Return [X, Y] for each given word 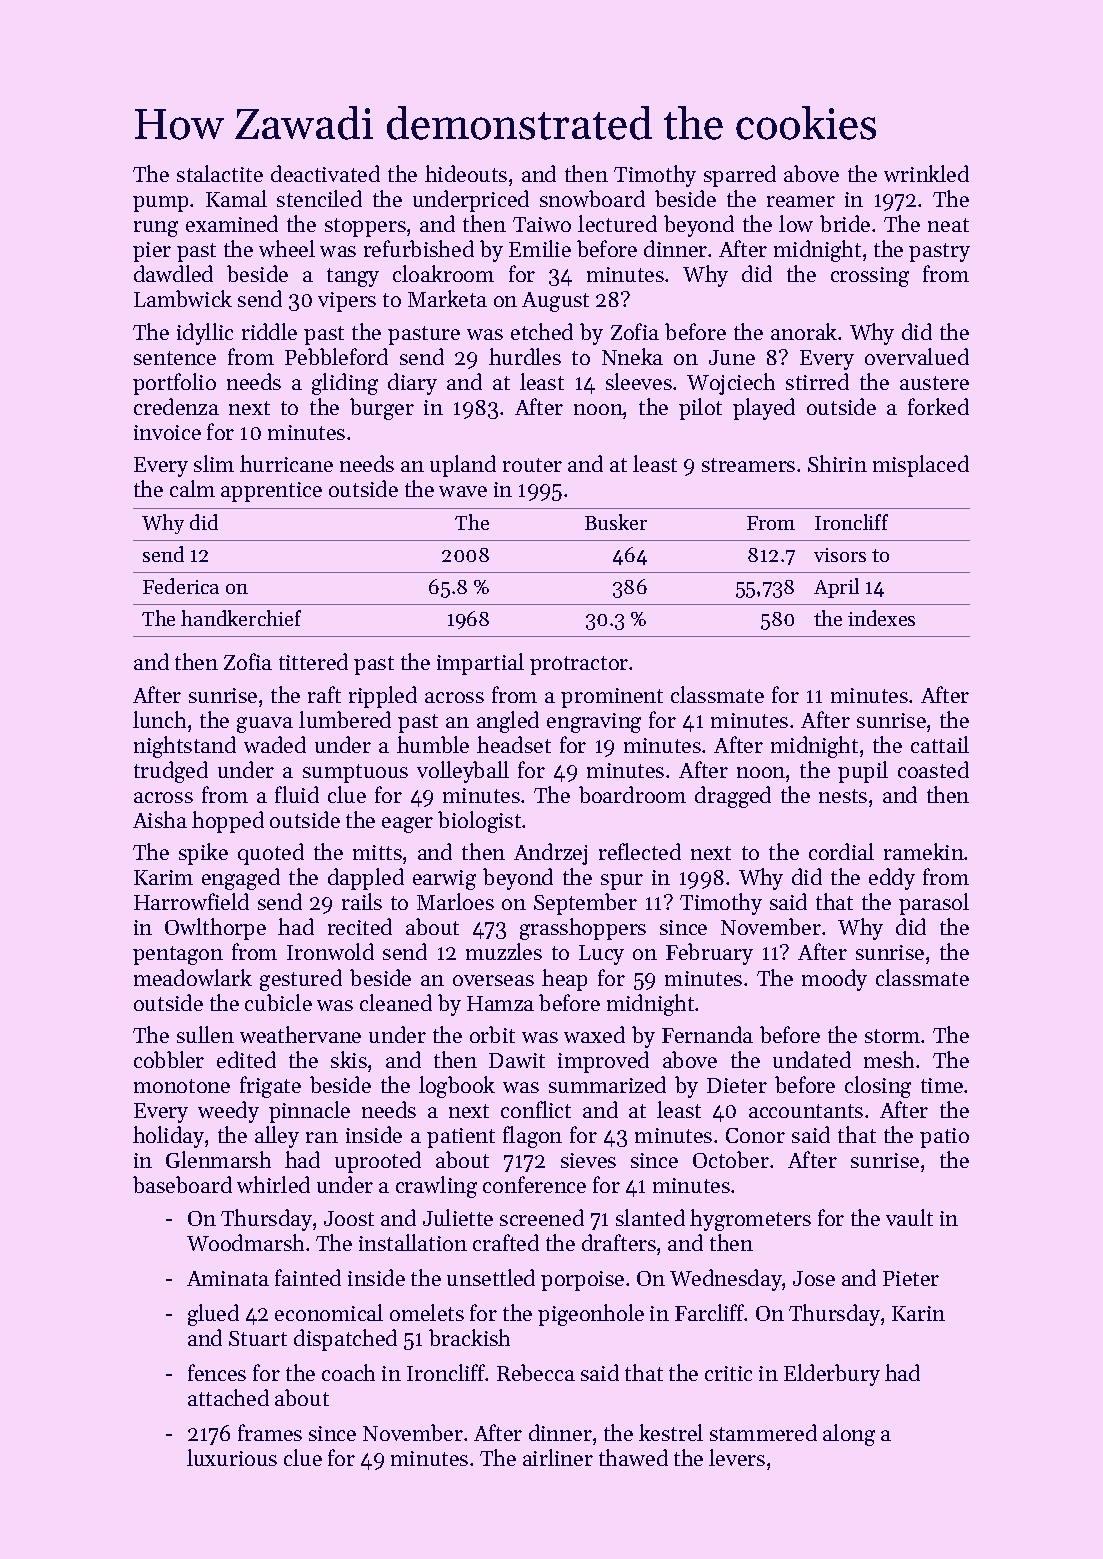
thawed [633, 1457]
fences [217, 1372]
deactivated [325, 173]
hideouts [466, 173]
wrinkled [926, 173]
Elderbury [832, 1375]
